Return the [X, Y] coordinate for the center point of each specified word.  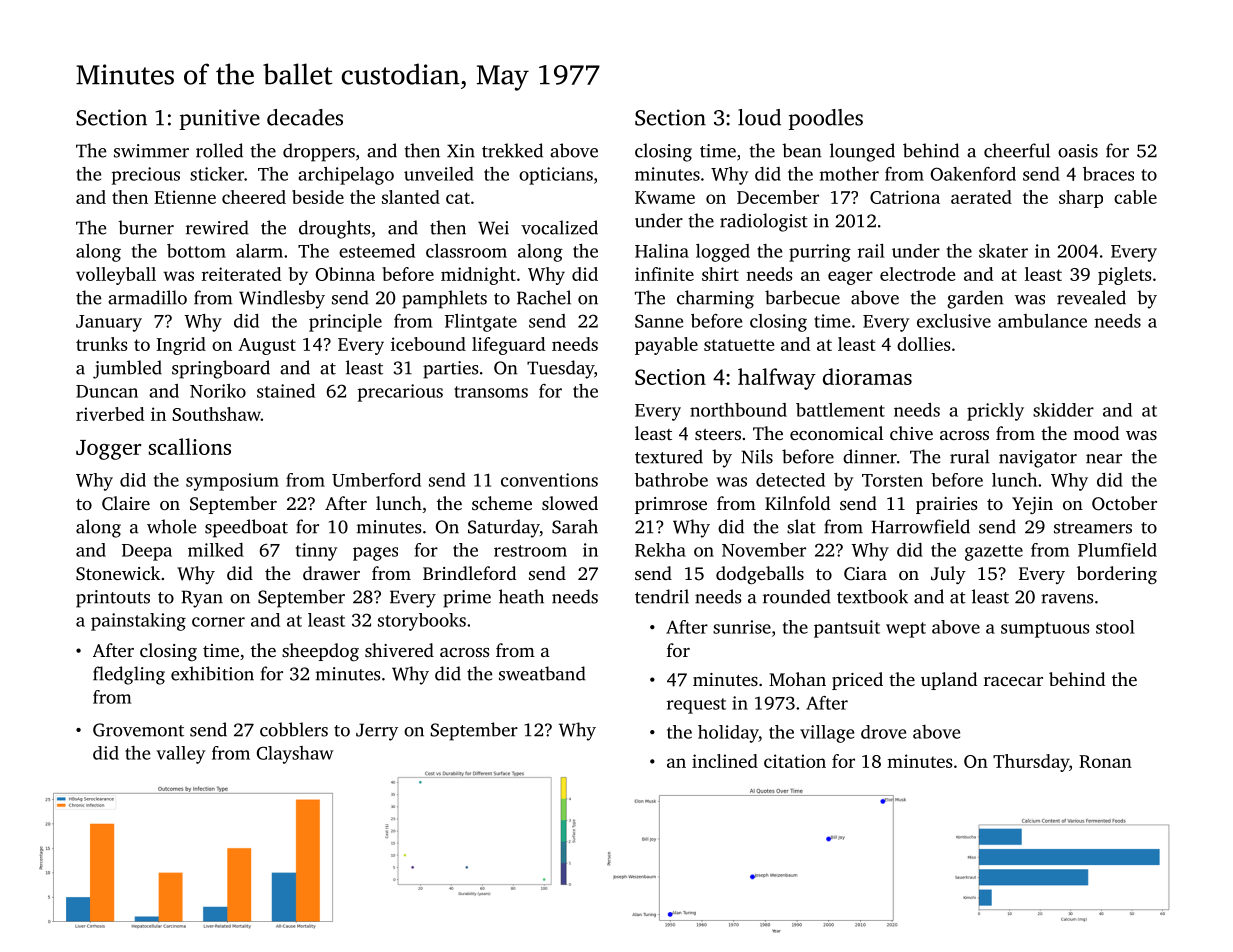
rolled [219, 150]
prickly [995, 412]
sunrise [742, 627]
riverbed [110, 414]
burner [146, 227]
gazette [994, 553]
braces [1108, 174]
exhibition [212, 673]
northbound [738, 410]
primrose [671, 505]
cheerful [1017, 150]
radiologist [764, 222]
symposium [232, 482]
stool [1115, 627]
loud [759, 117]
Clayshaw [295, 755]
